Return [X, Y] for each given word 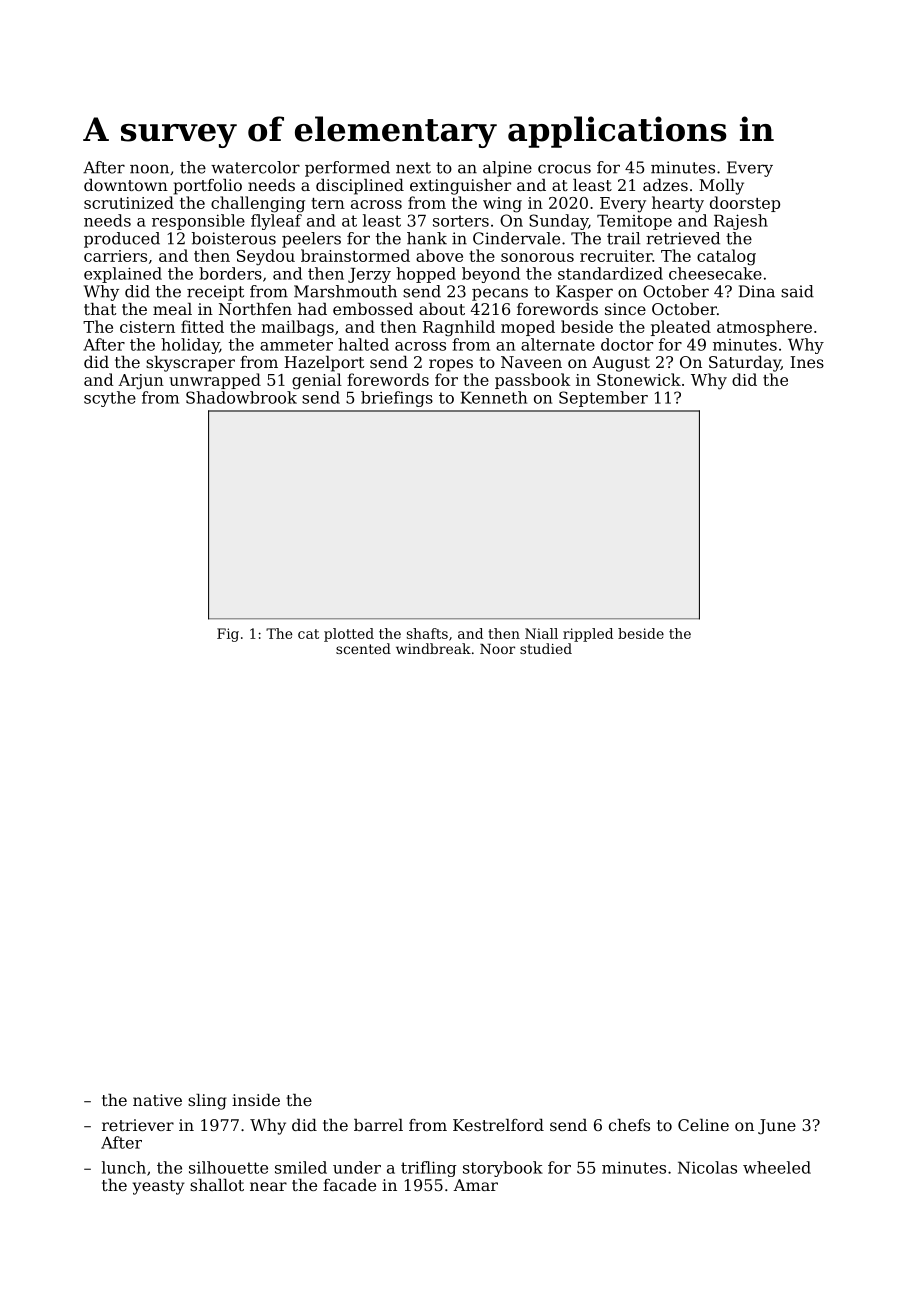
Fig [228, 635]
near [268, 1186]
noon [149, 169]
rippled [588, 635]
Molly [721, 187]
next [413, 168]
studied [546, 648]
